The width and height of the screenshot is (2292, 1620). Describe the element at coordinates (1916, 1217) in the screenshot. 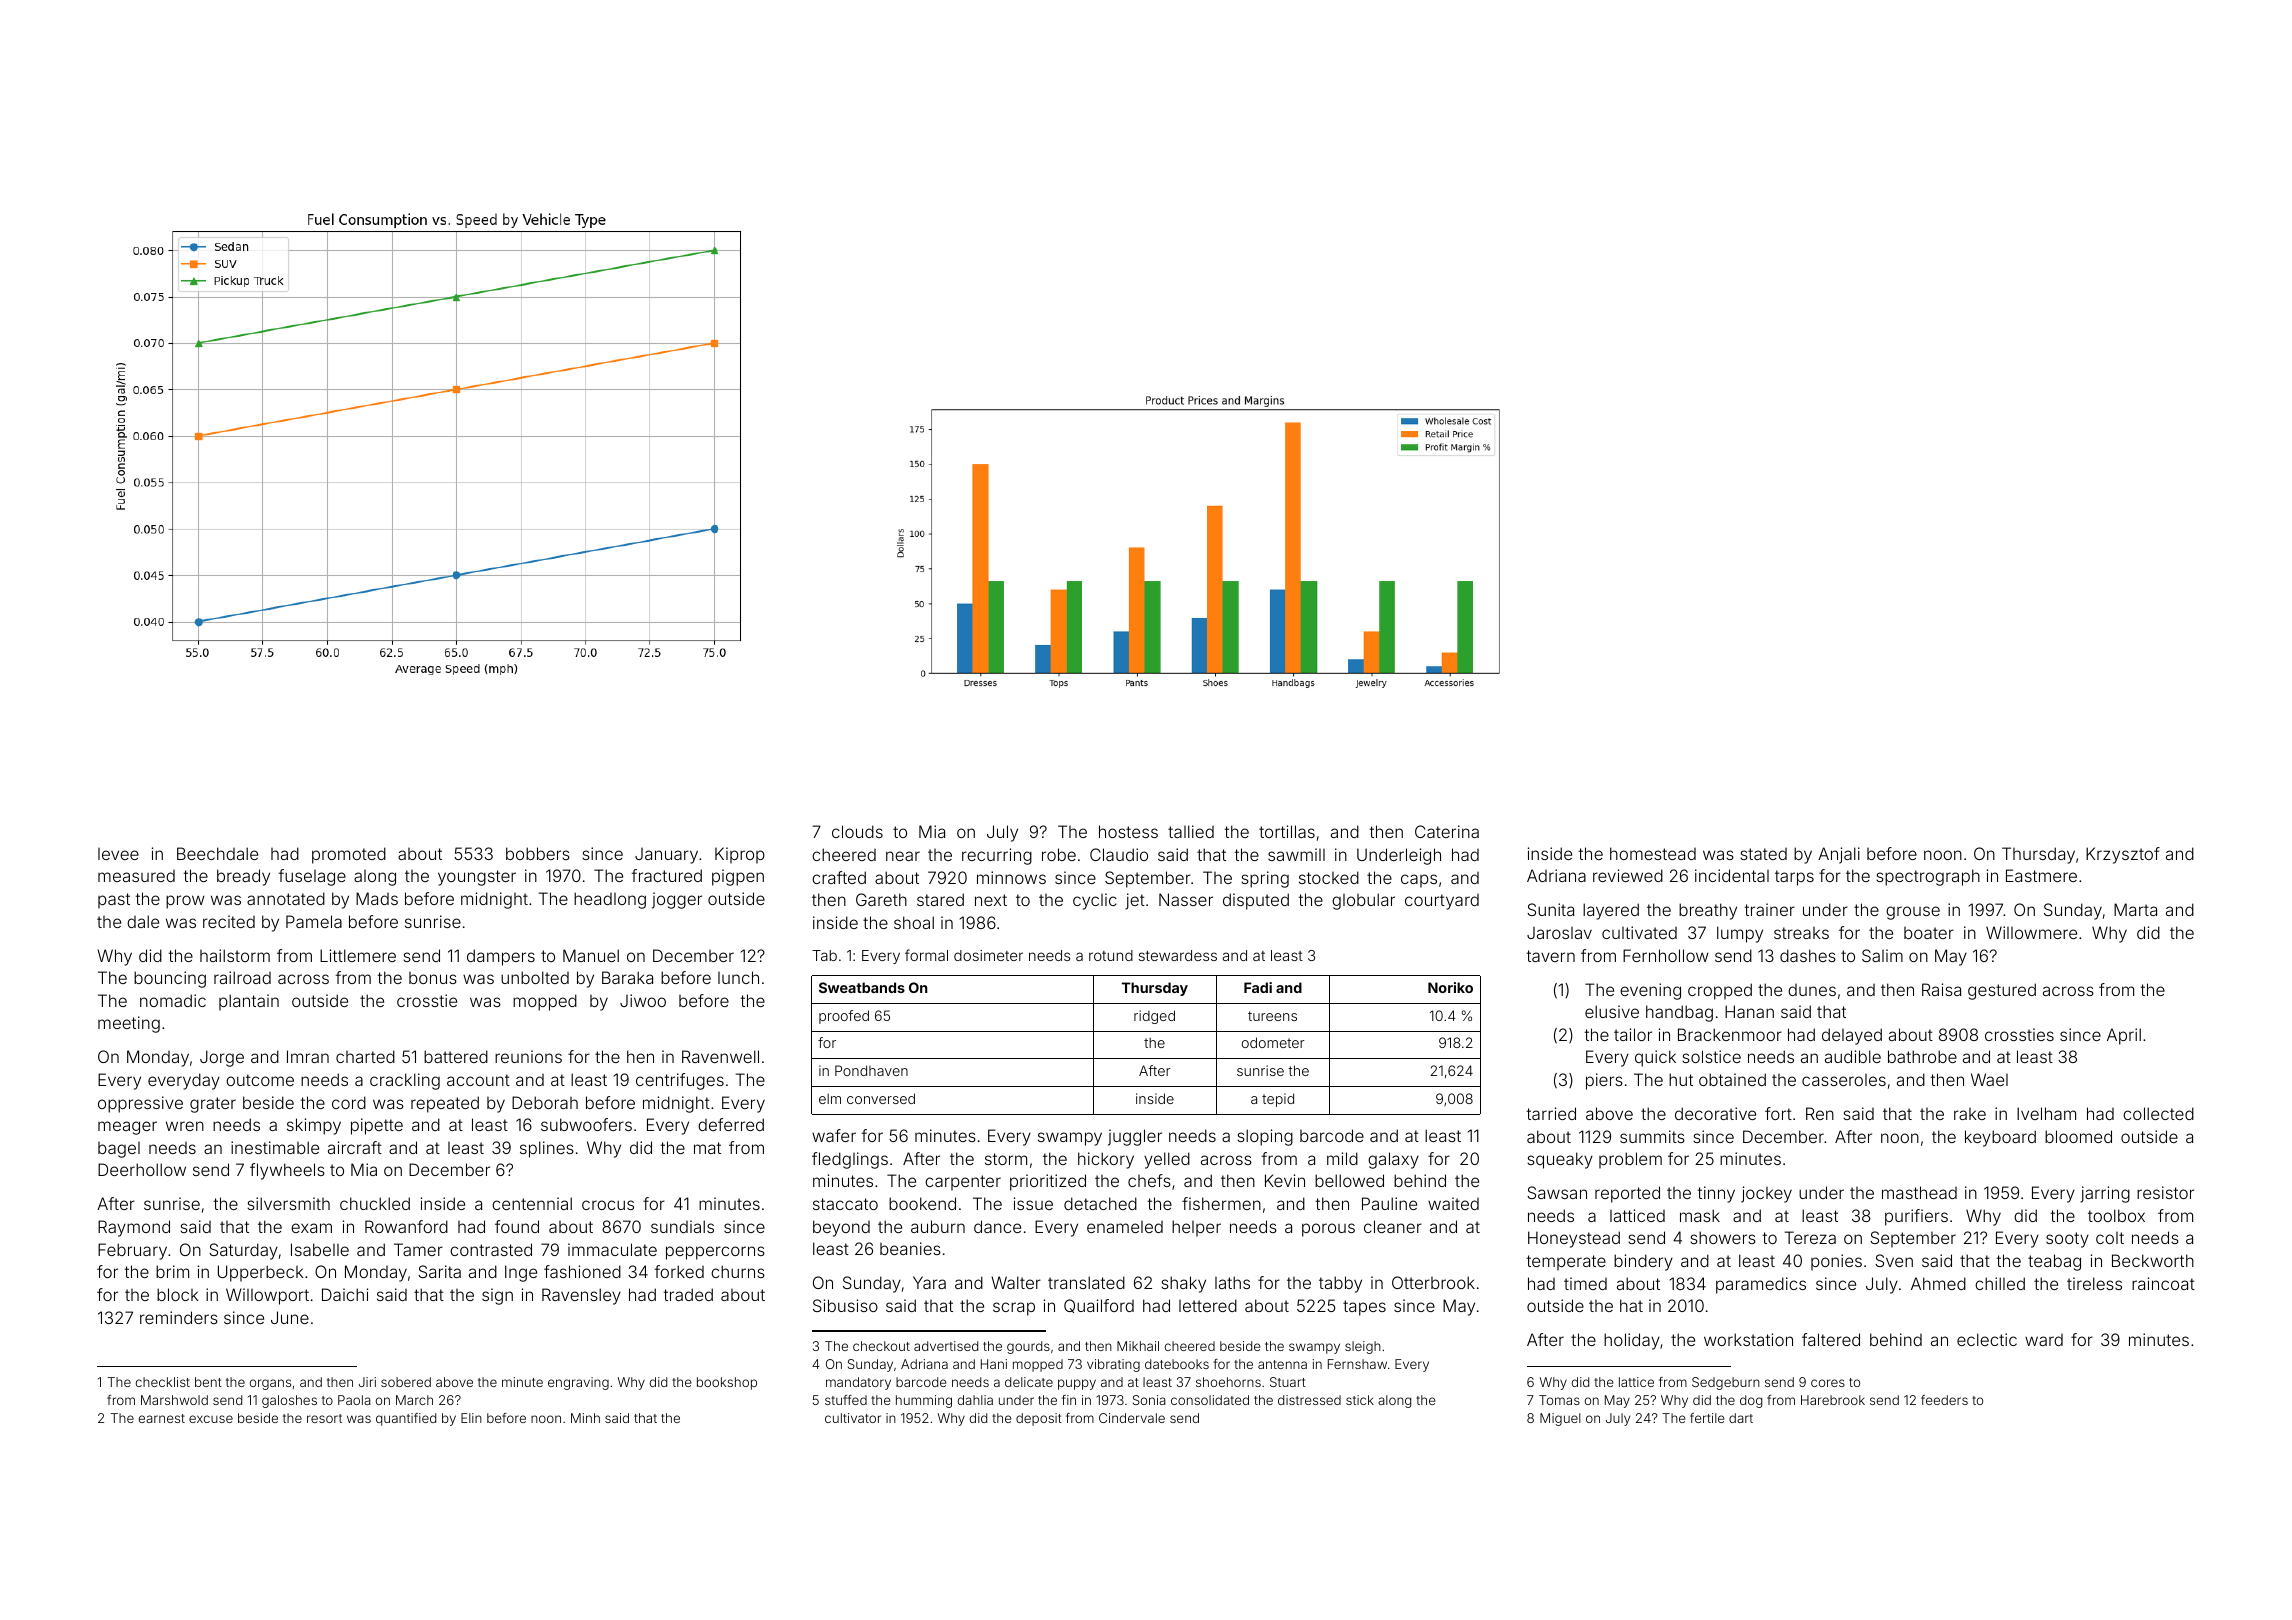

I see `purifiers` at that location.
